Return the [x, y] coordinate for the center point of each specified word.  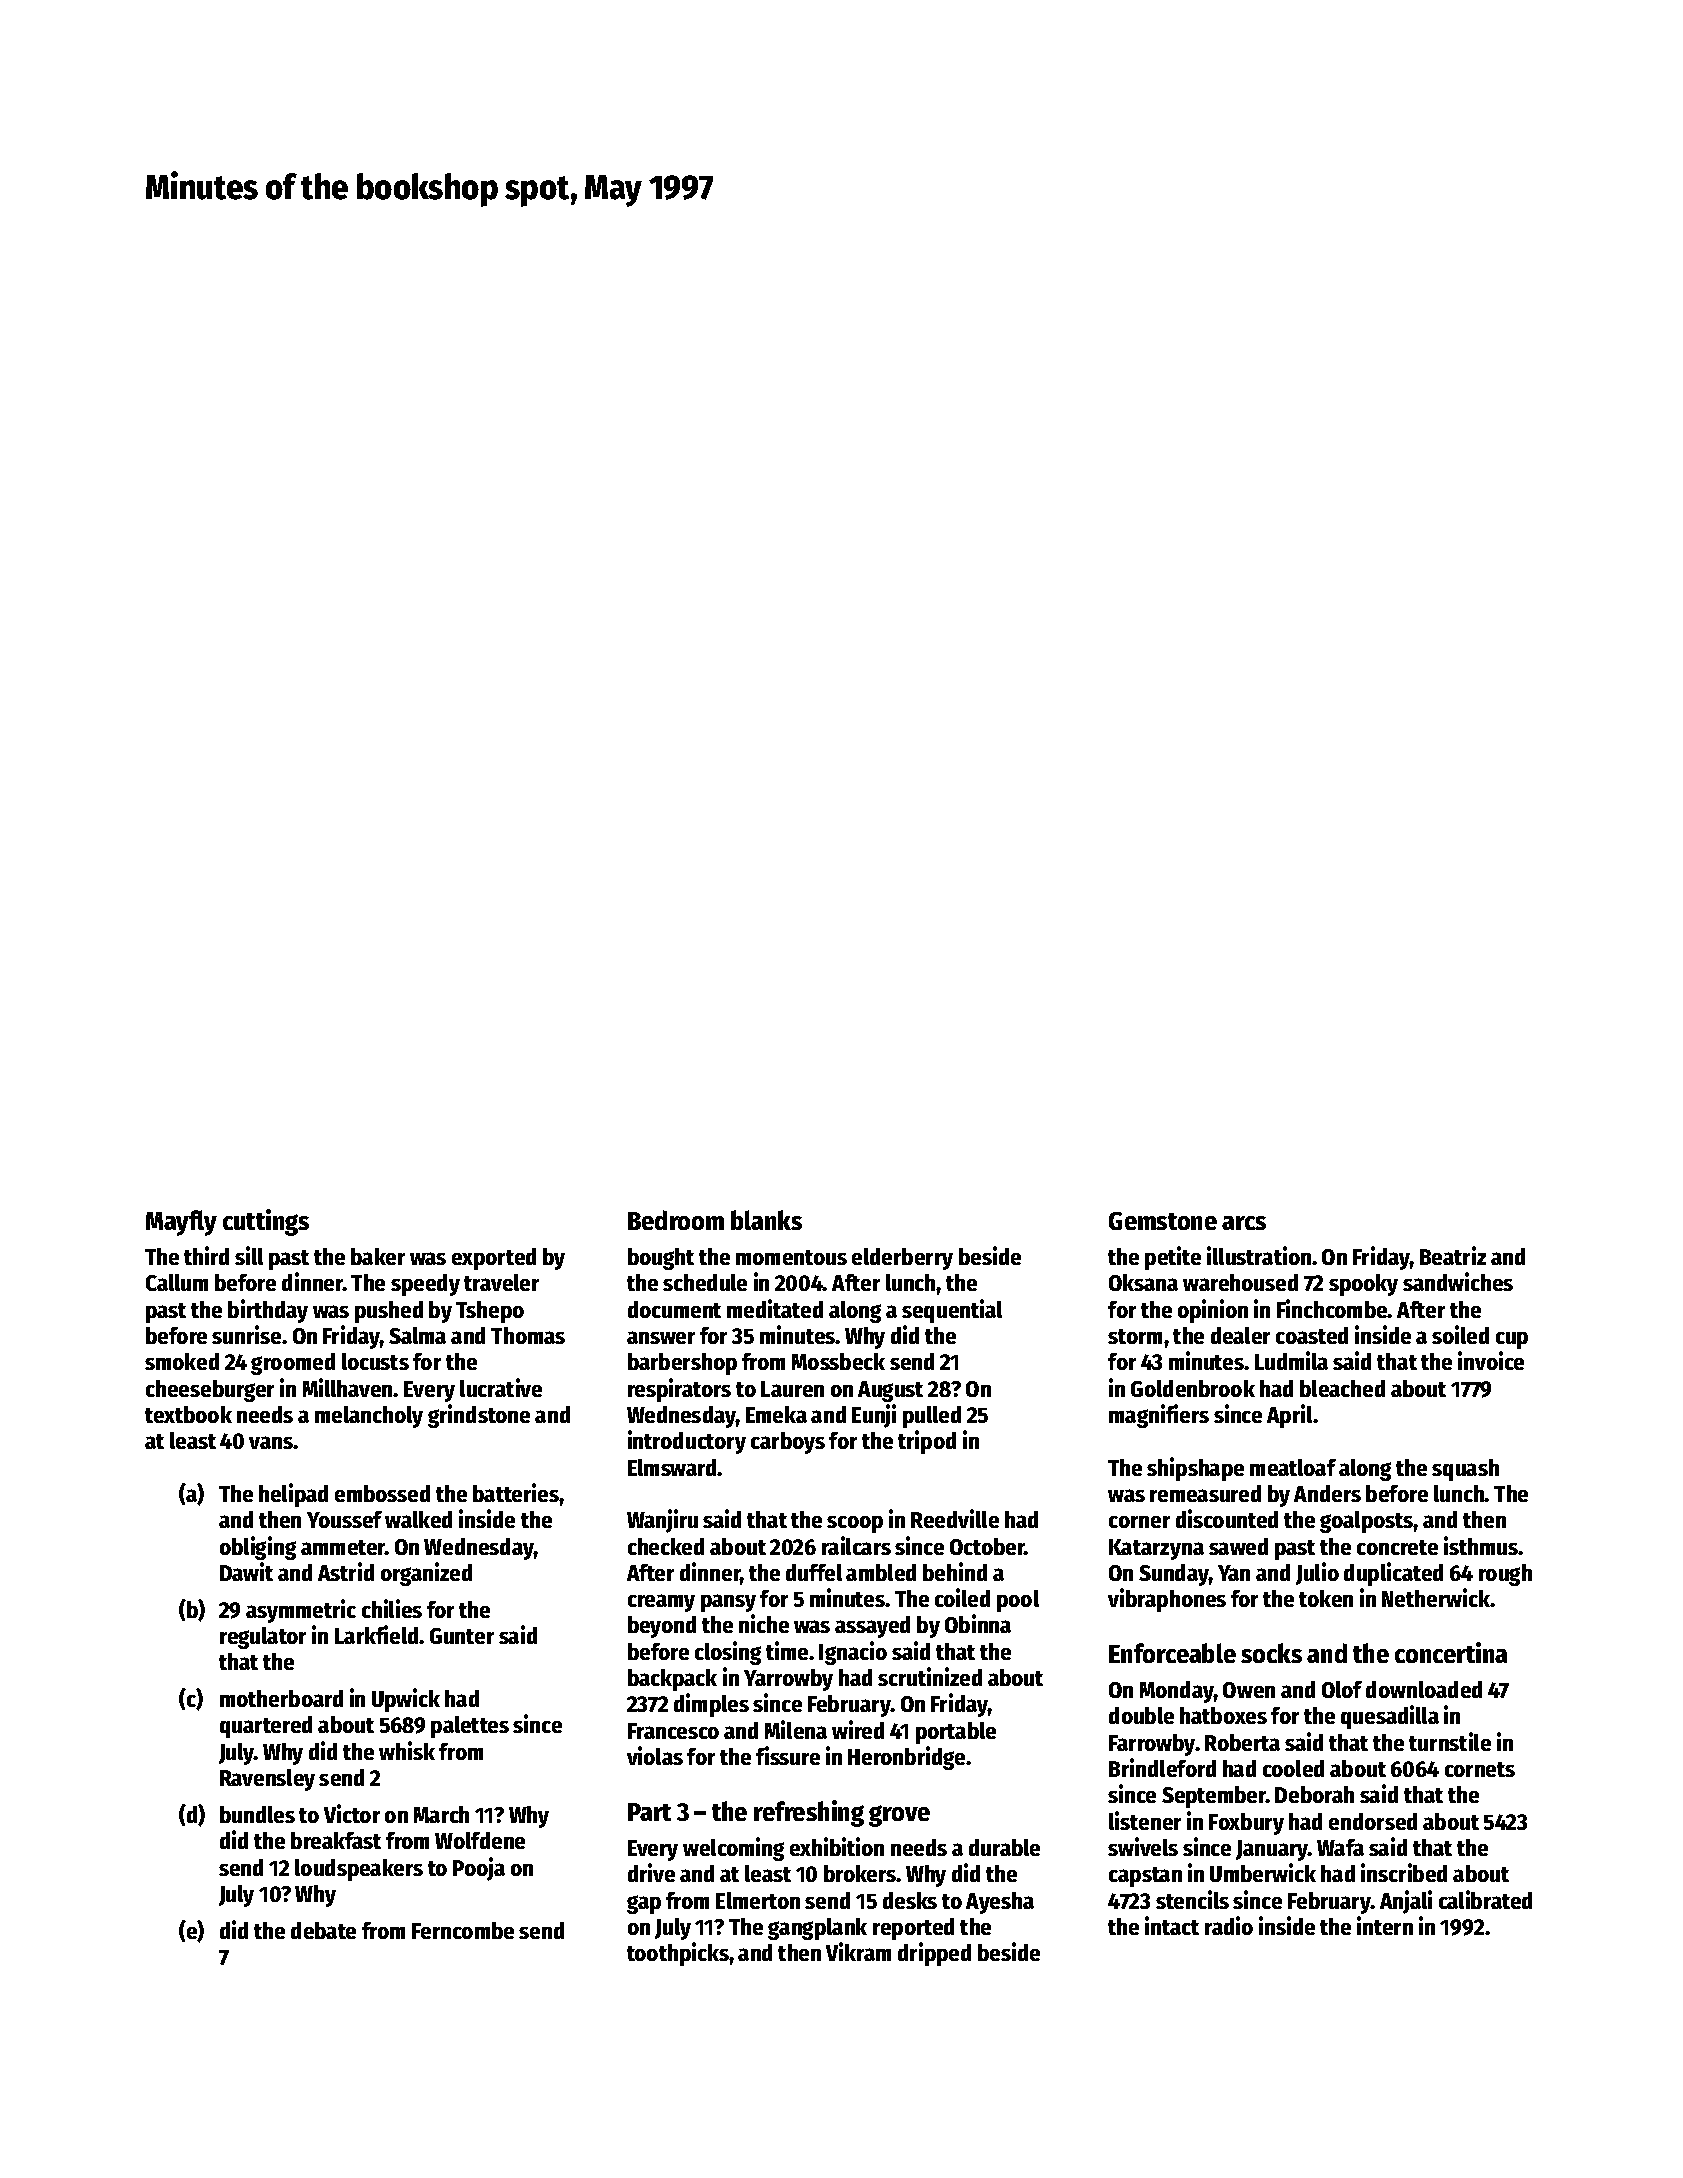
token [1326, 1598]
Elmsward [673, 1467]
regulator [263, 1638]
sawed [1238, 1546]
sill [249, 1255]
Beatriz [1453, 1255]
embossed [382, 1493]
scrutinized [930, 1676]
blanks [766, 1220]
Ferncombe [463, 1930]
